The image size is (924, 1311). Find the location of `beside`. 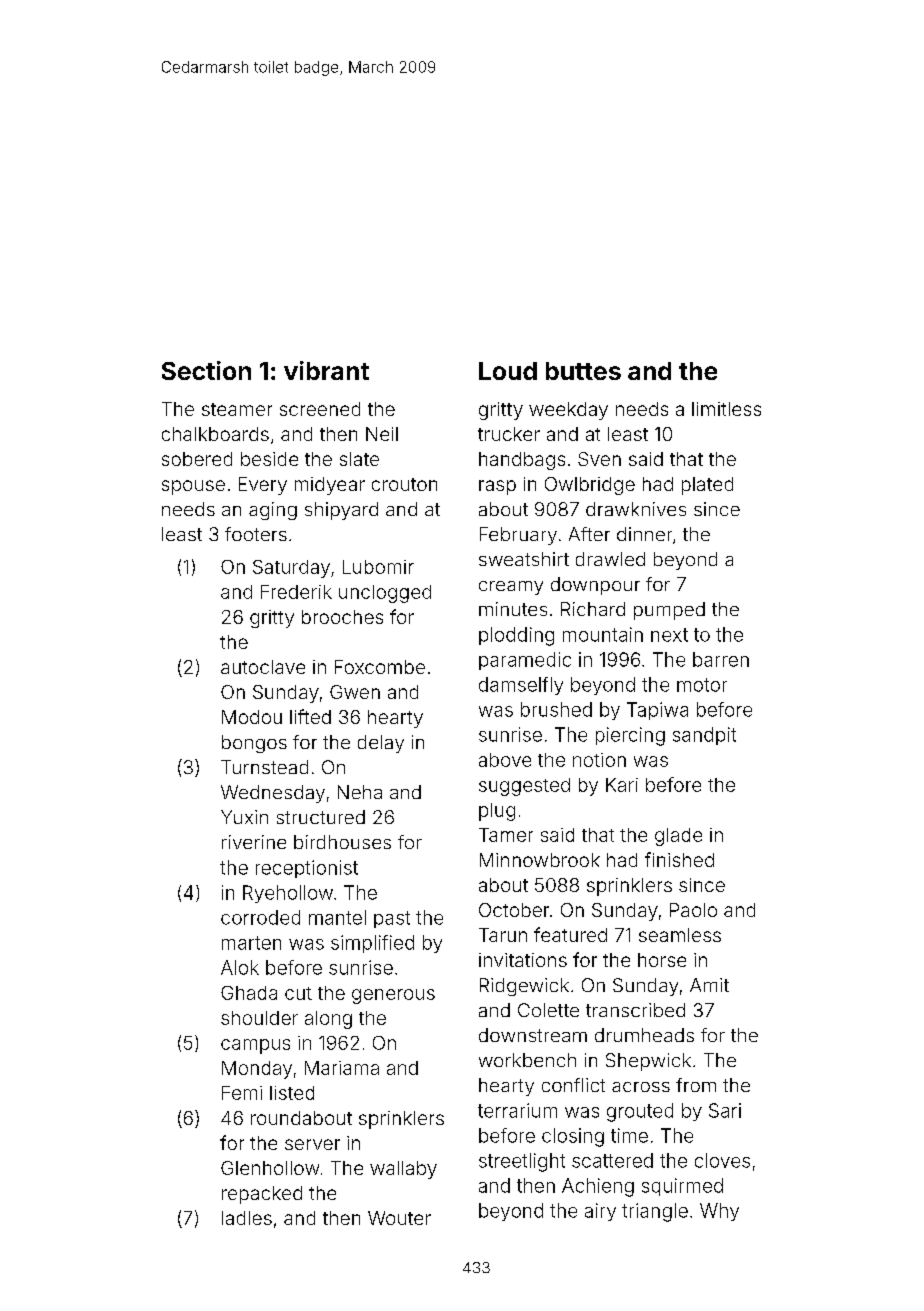

beside is located at coordinates (269, 459).
